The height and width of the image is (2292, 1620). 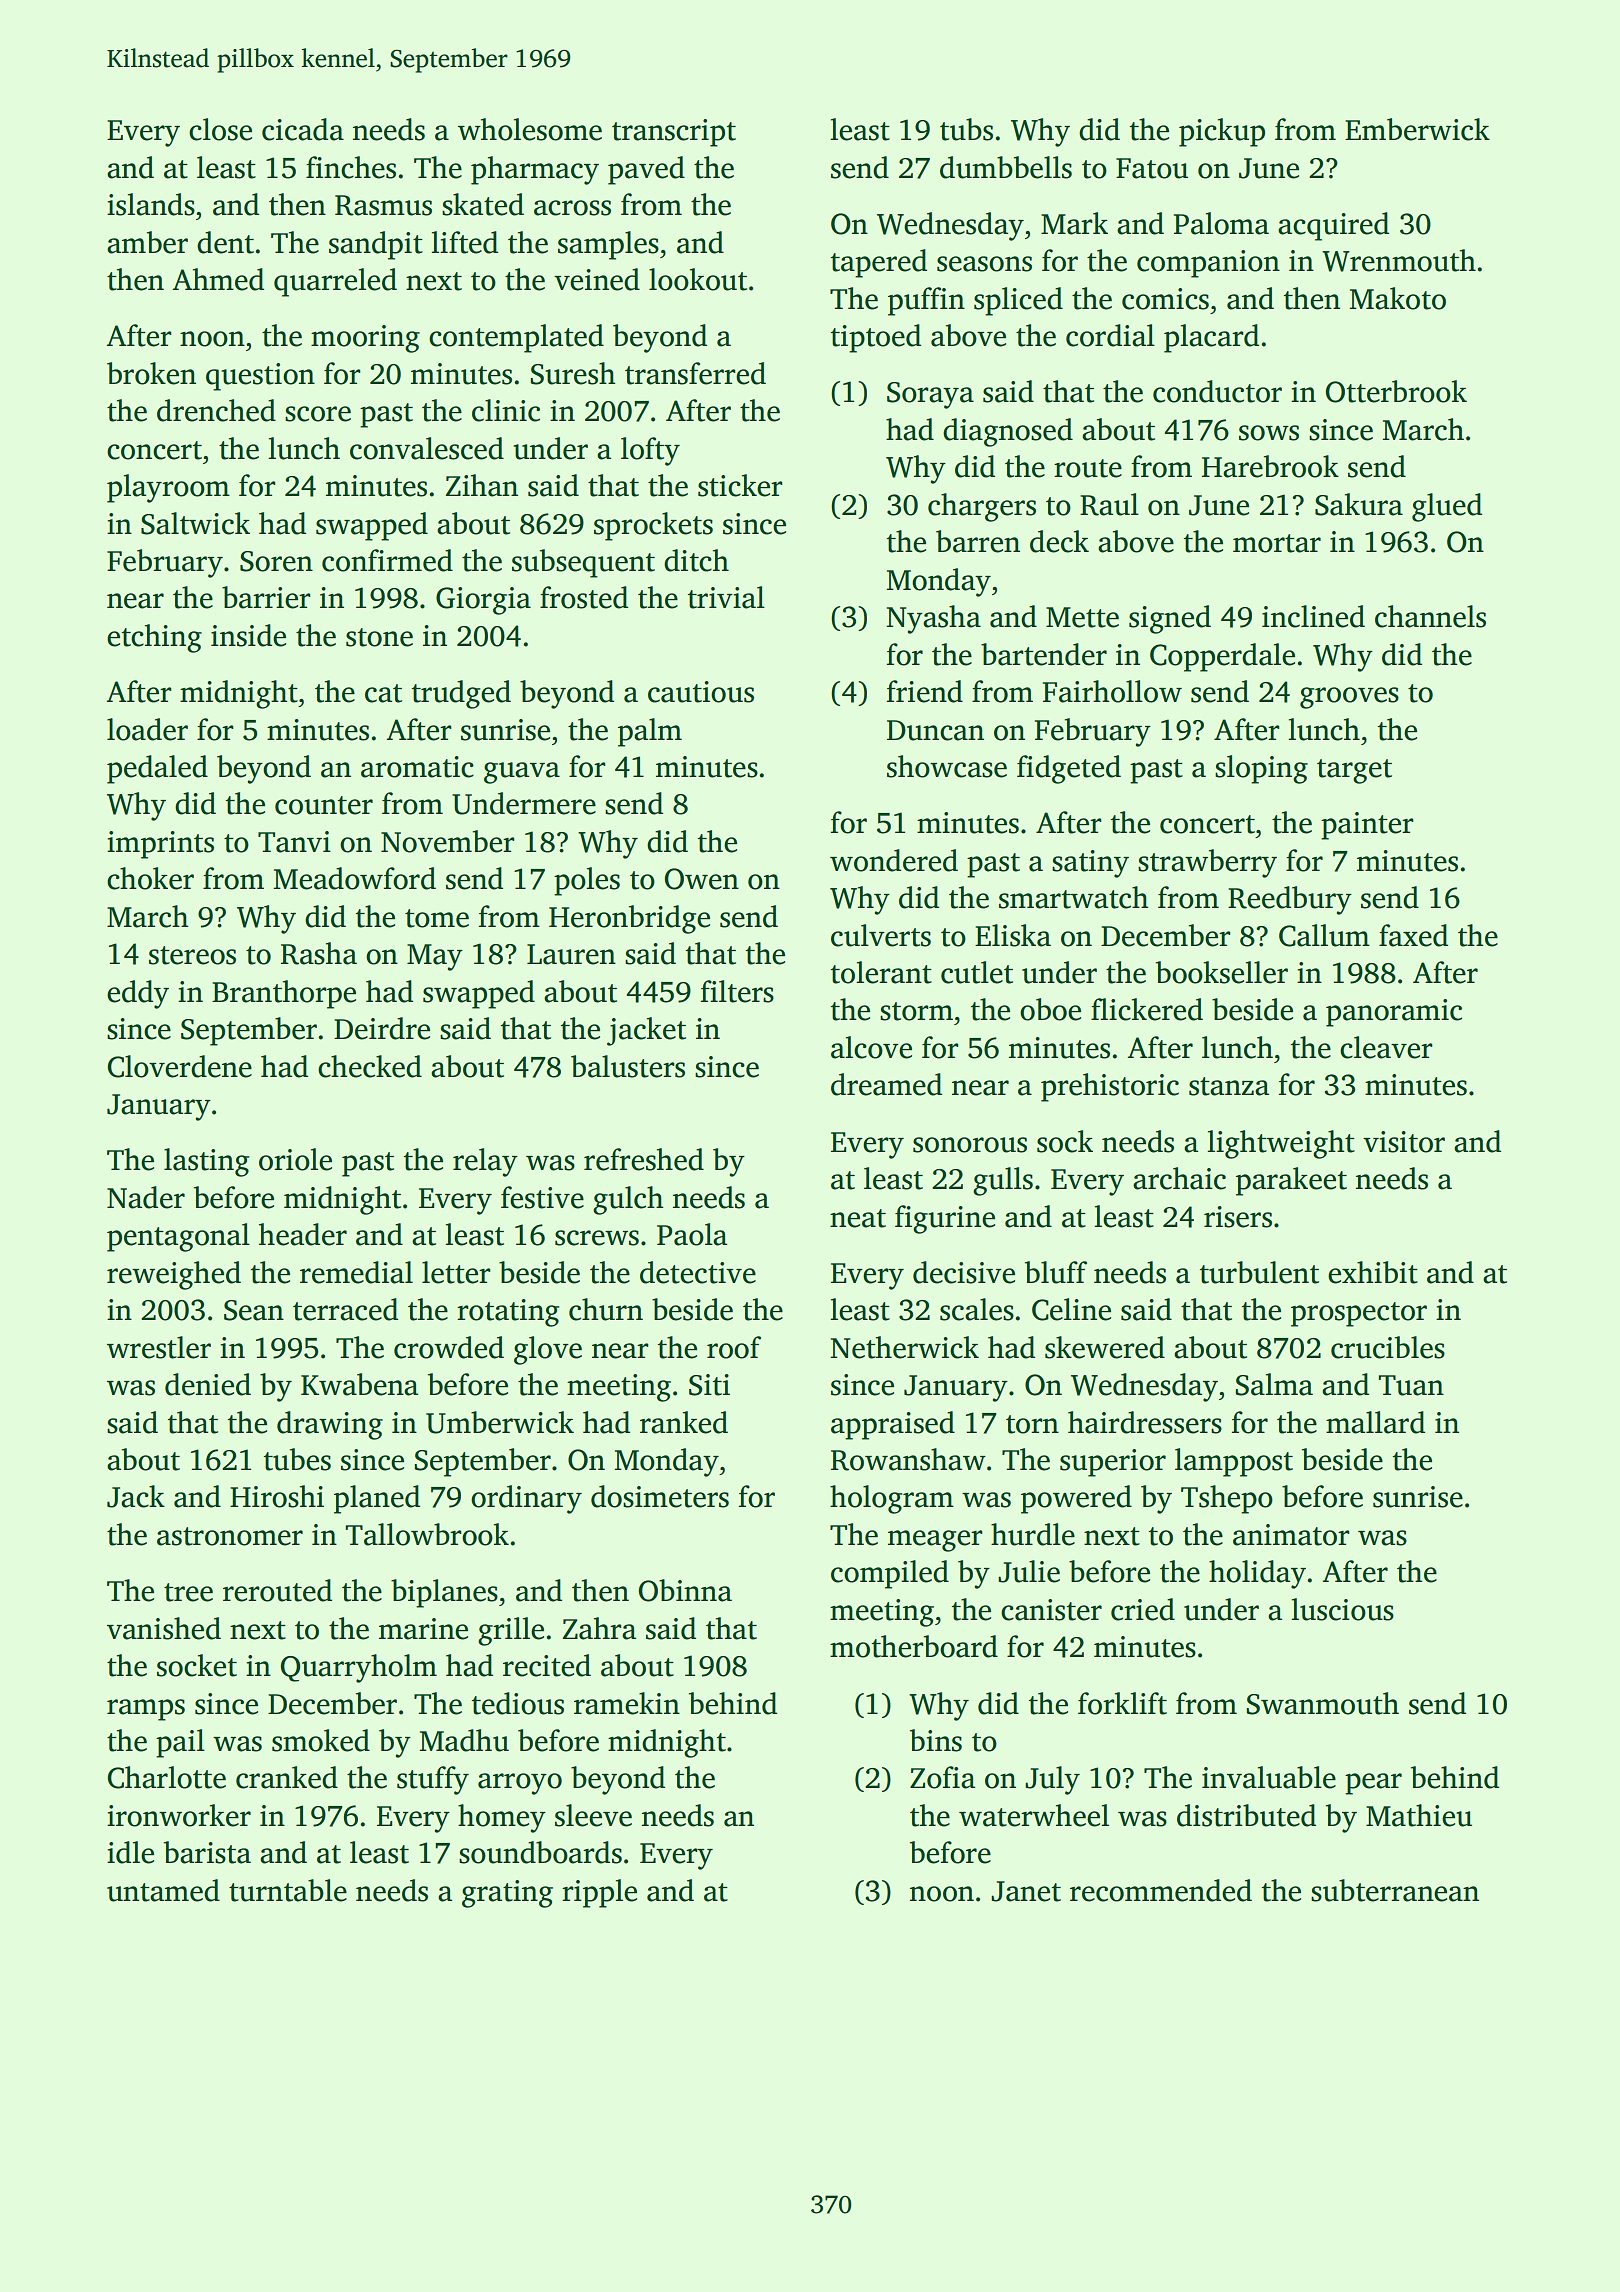 What do you see at coordinates (644, 1159) in the image?
I see `refreshed` at bounding box center [644, 1159].
